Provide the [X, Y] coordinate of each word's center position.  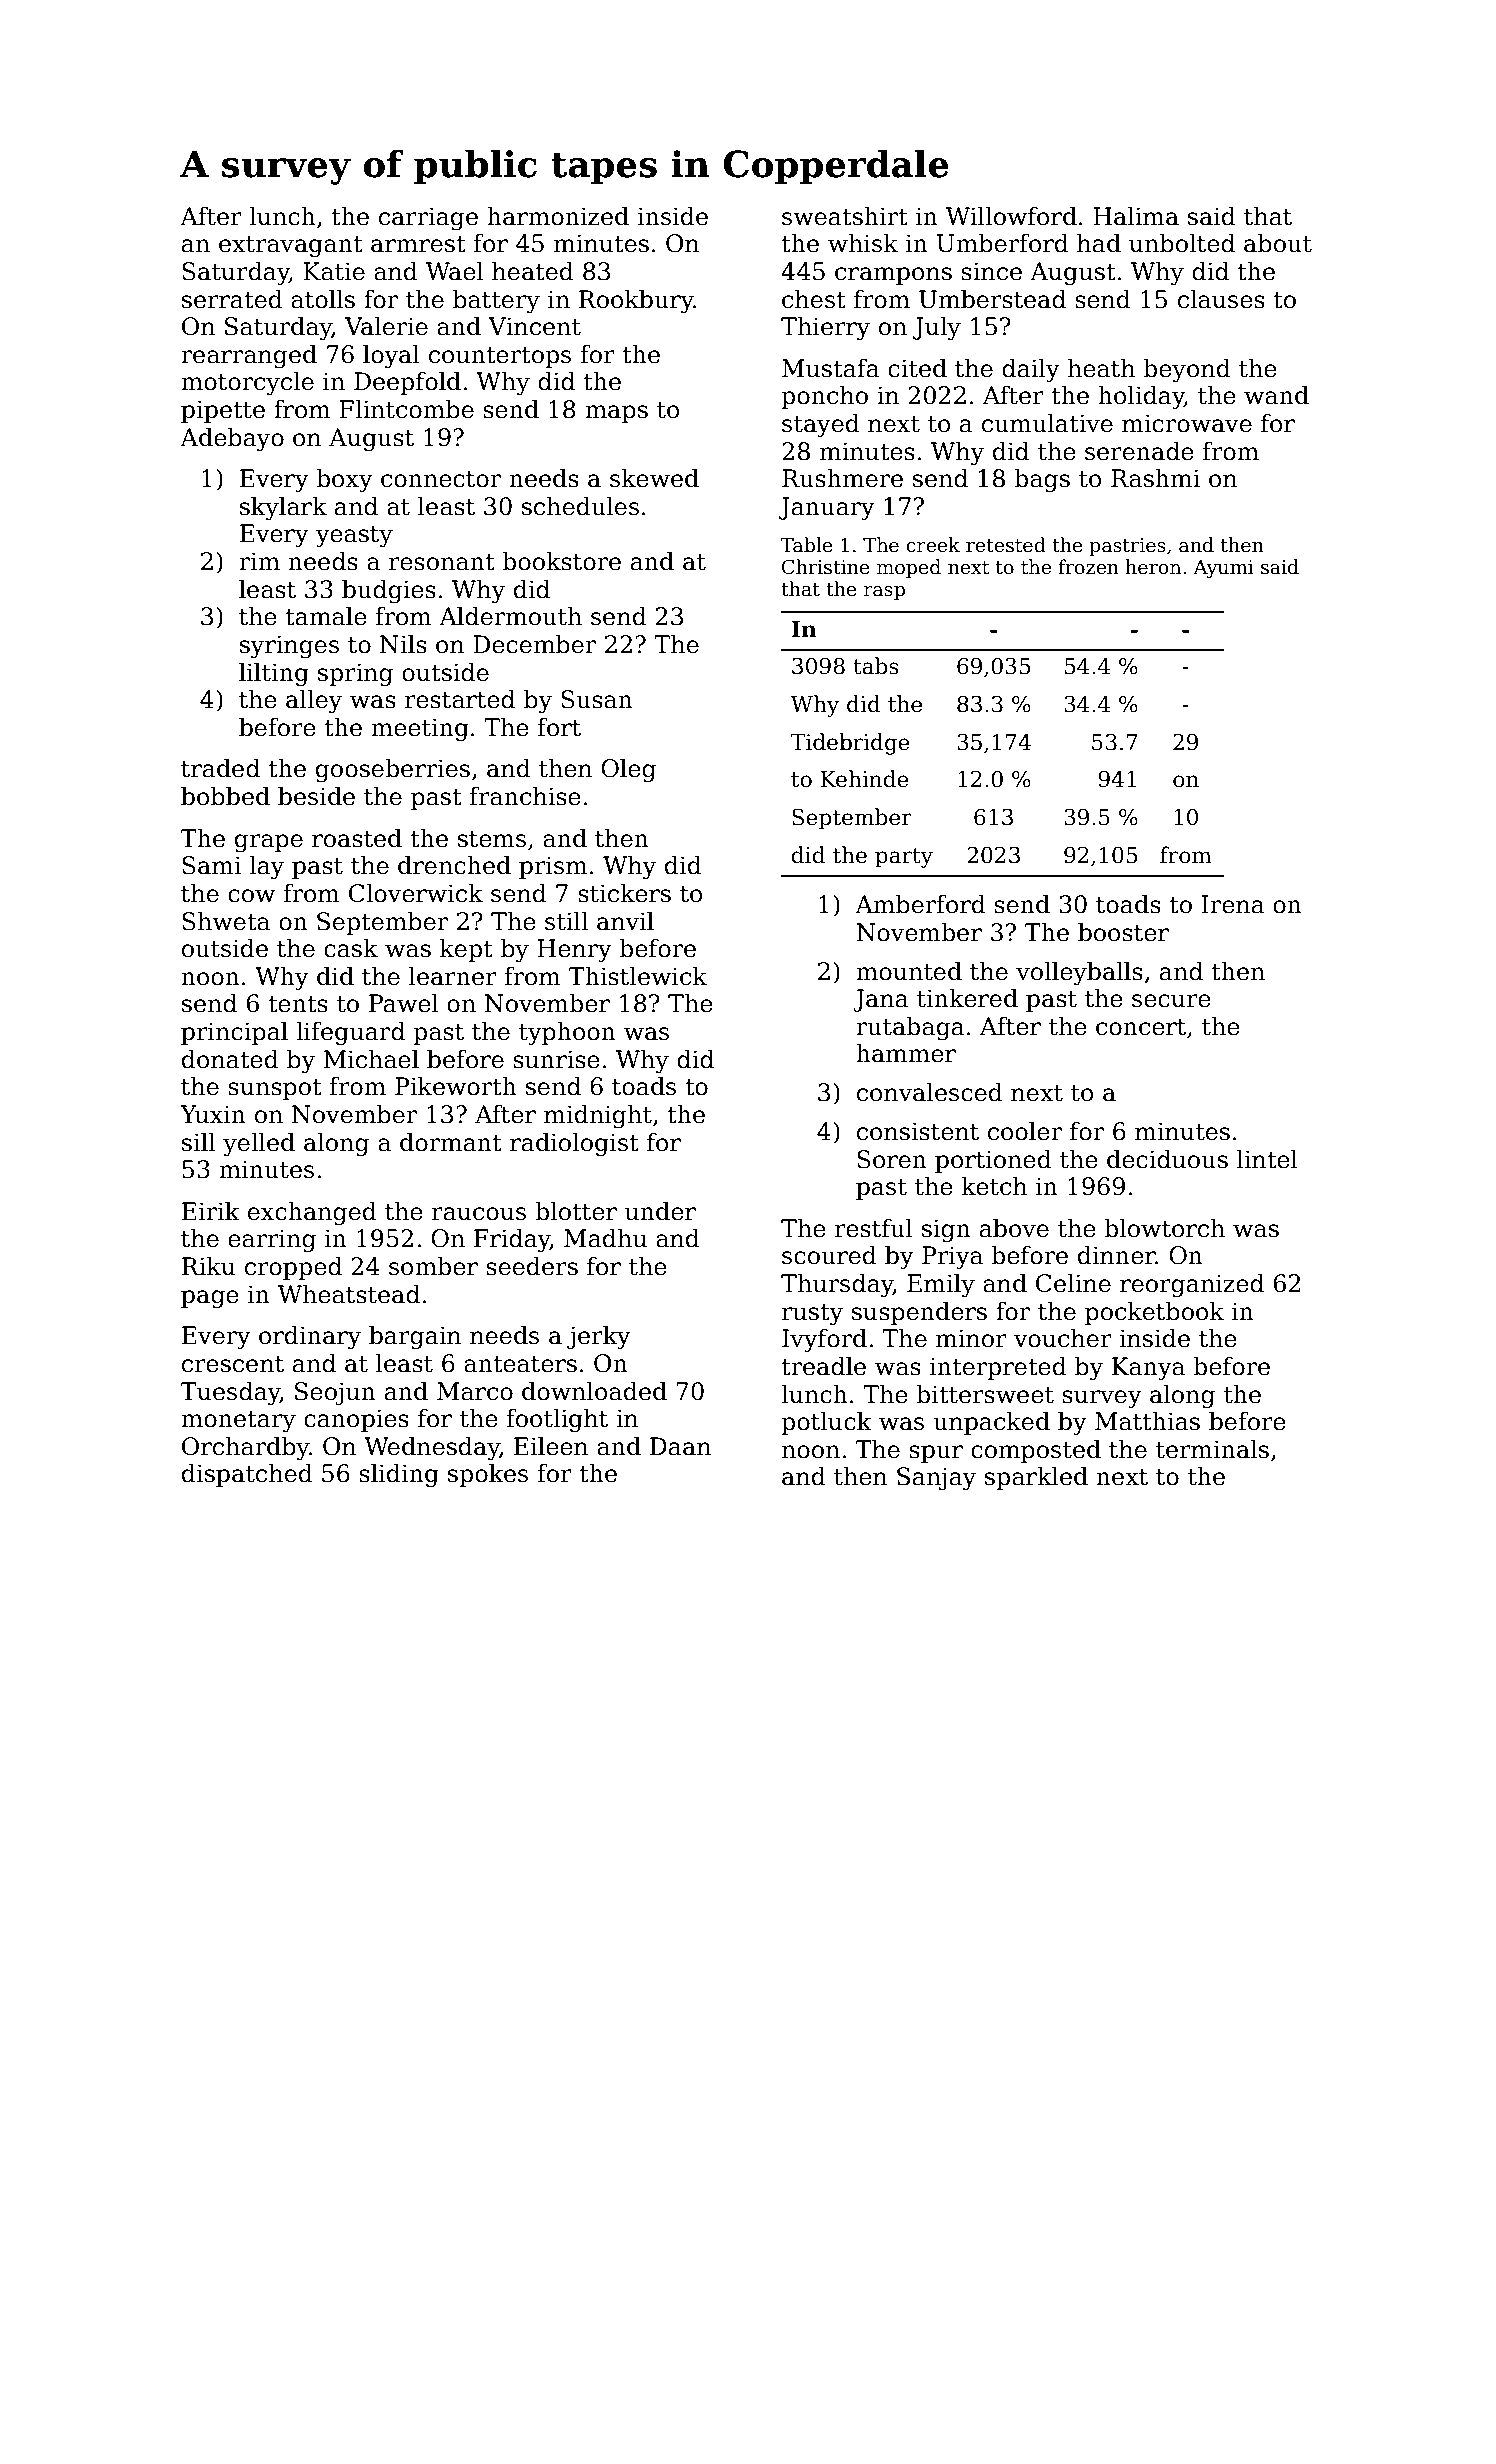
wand [1276, 395]
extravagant [291, 246]
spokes [488, 1475]
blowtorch [1164, 1228]
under [660, 1211]
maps [616, 414]
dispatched [247, 1475]
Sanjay [936, 1478]
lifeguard [350, 1033]
